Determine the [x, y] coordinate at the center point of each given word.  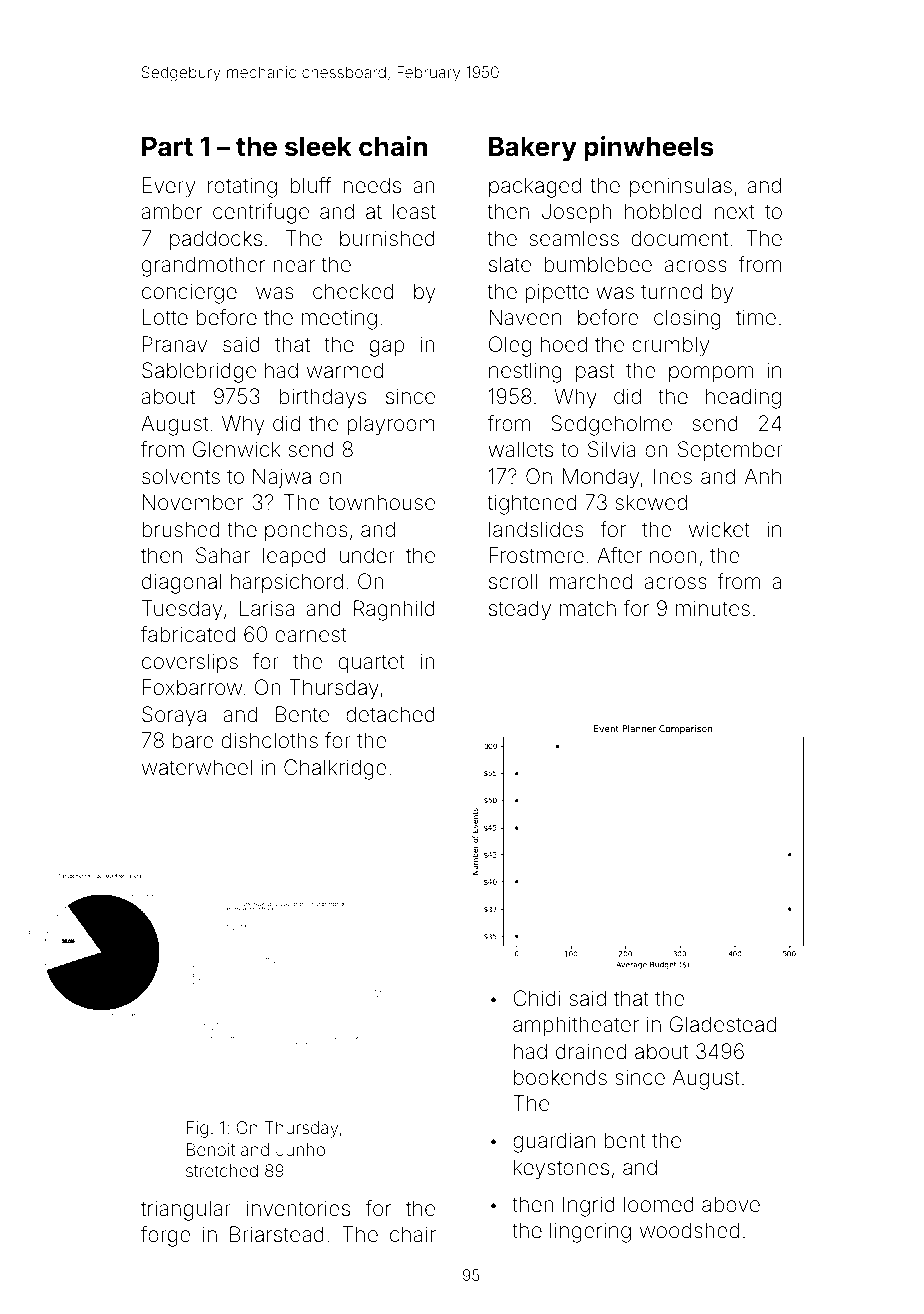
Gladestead [723, 1024]
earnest [310, 634]
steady [520, 610]
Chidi [537, 998]
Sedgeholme [611, 425]
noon [673, 557]
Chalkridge [335, 769]
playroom [391, 425]
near [294, 266]
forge [166, 1236]
